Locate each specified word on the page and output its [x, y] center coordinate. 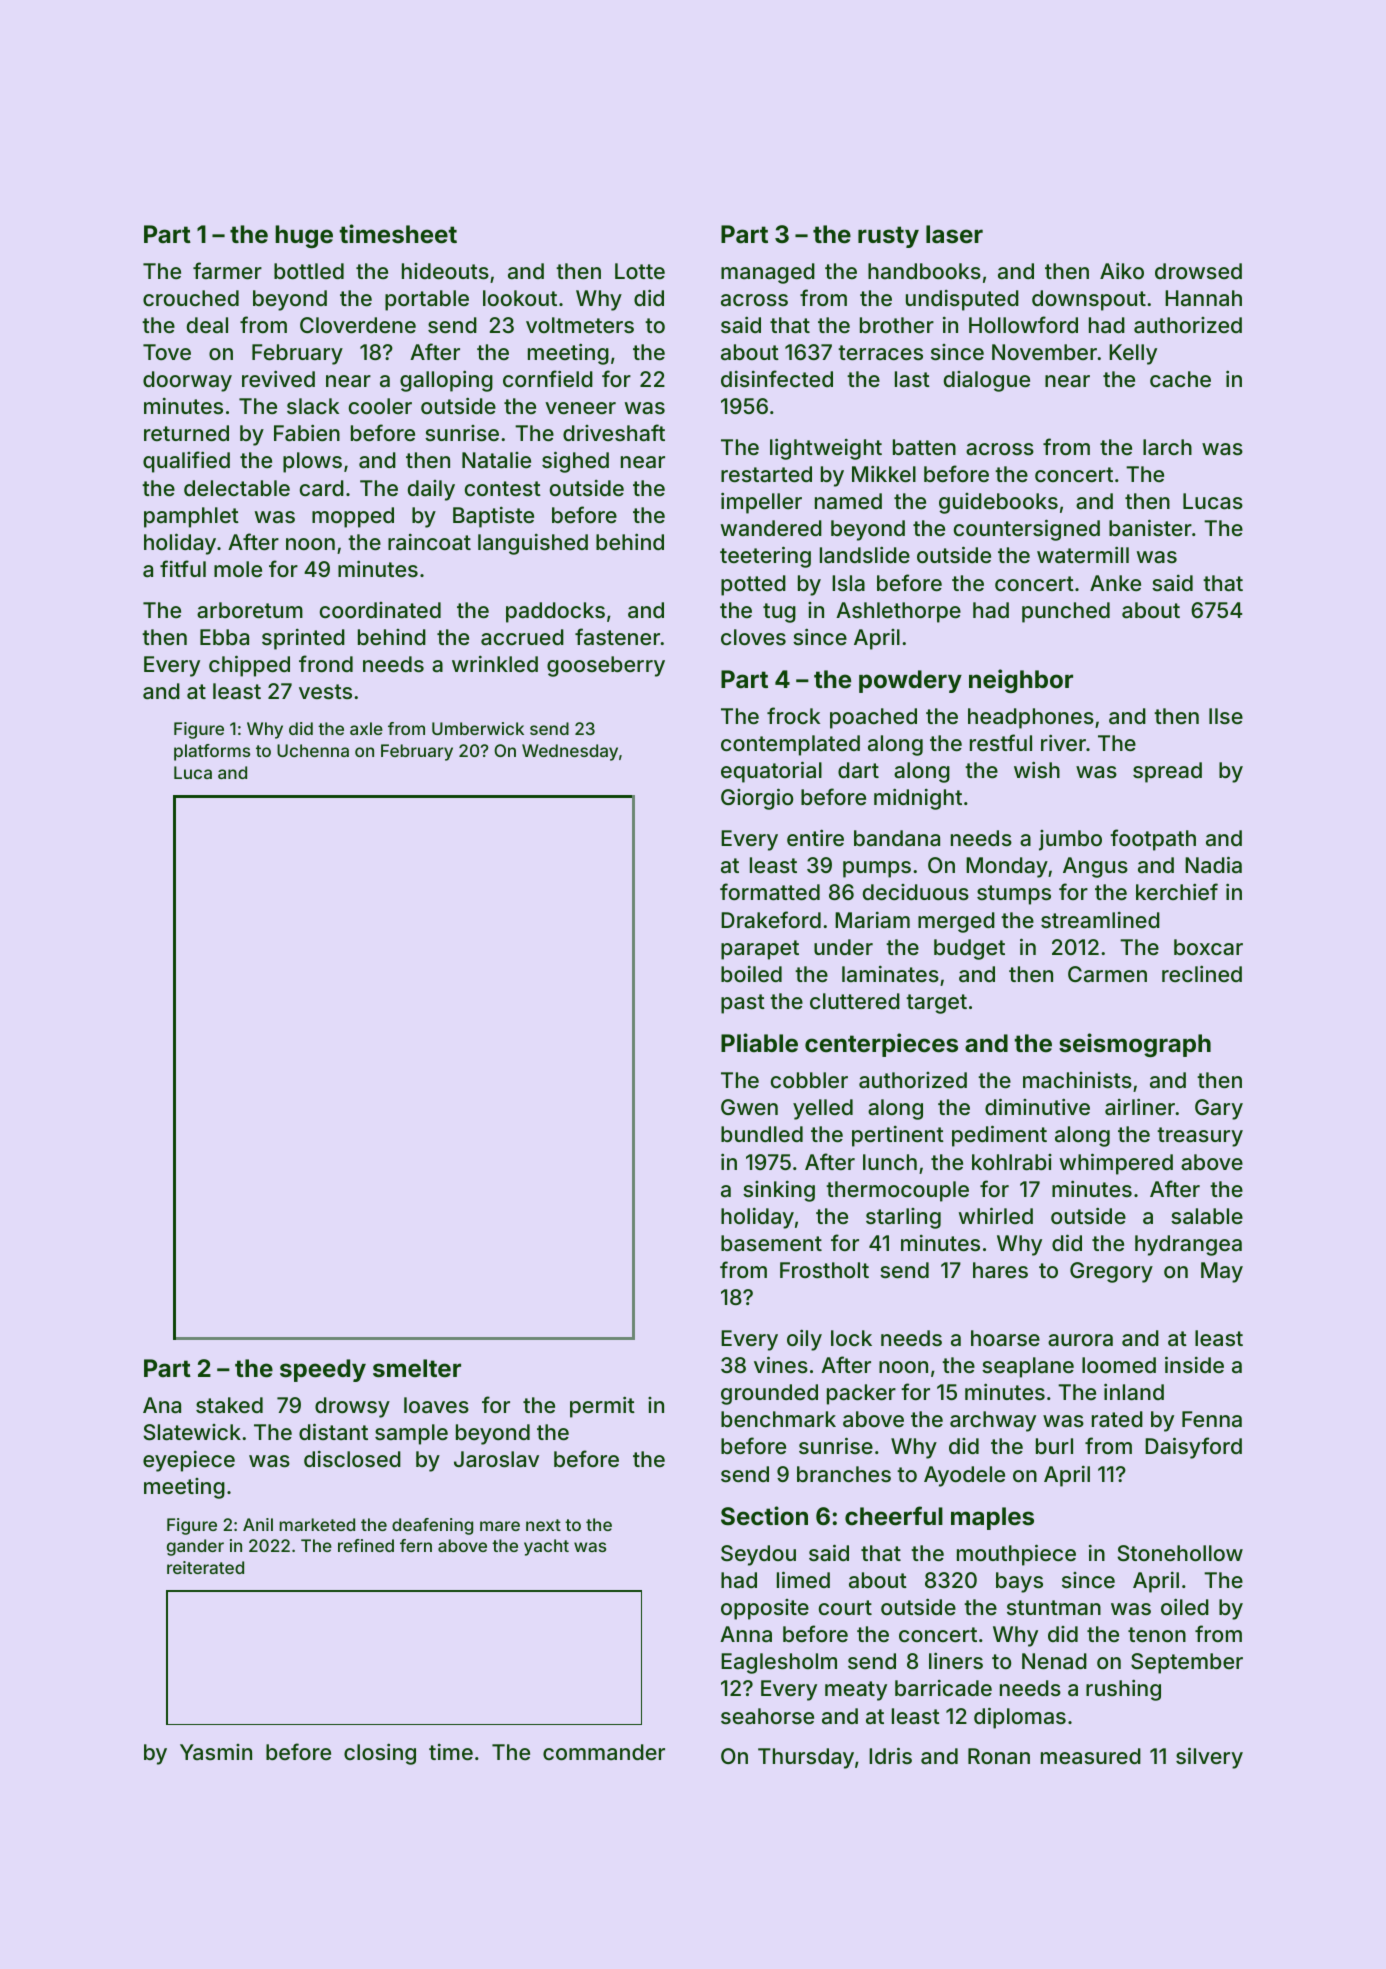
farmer [227, 271]
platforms [212, 752]
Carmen [1107, 974]
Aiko [1122, 270]
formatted [770, 892]
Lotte [640, 271]
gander [195, 1547]
